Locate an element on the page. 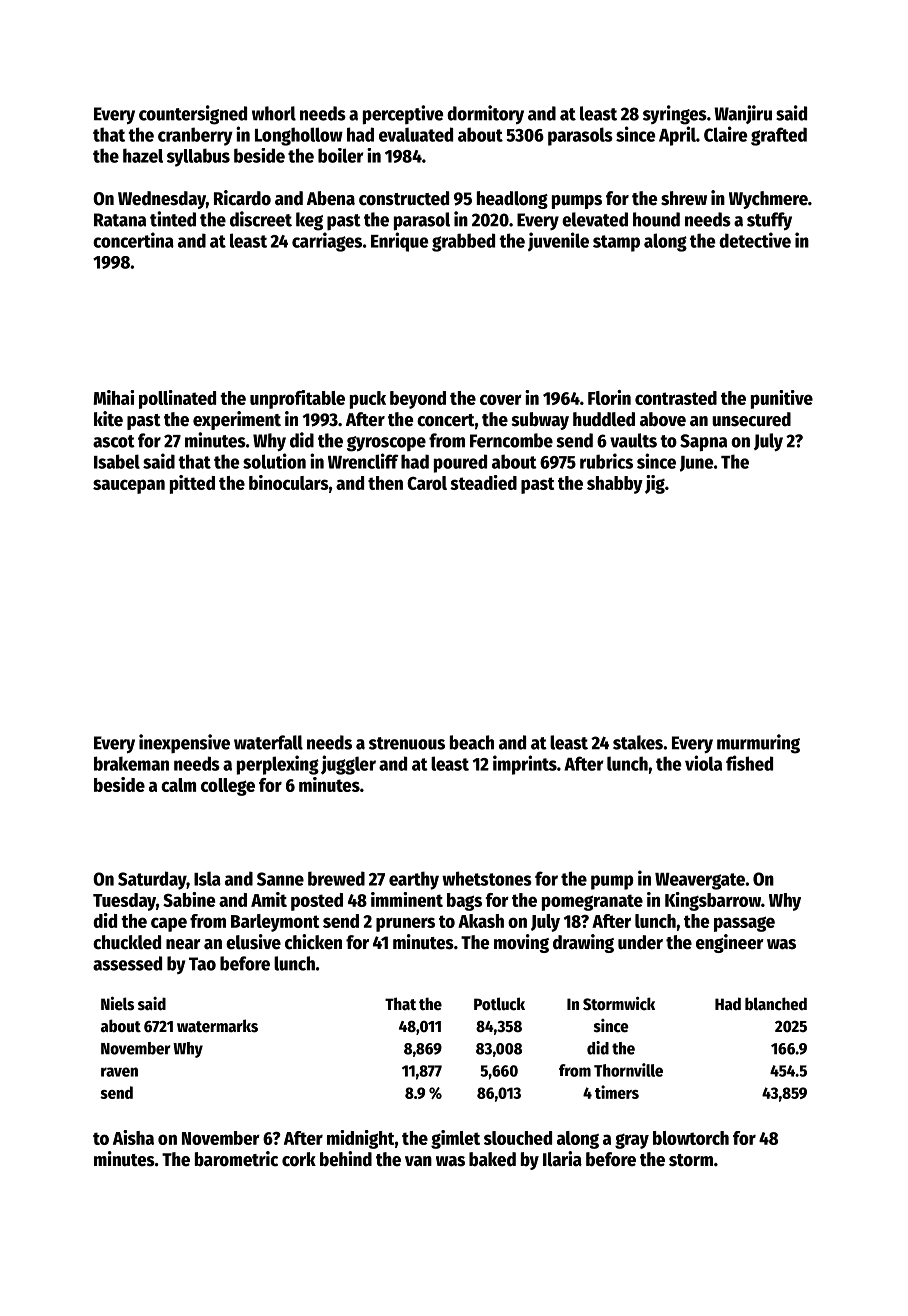 This document has width=908, height=1316. perceptive is located at coordinates (403, 115).
